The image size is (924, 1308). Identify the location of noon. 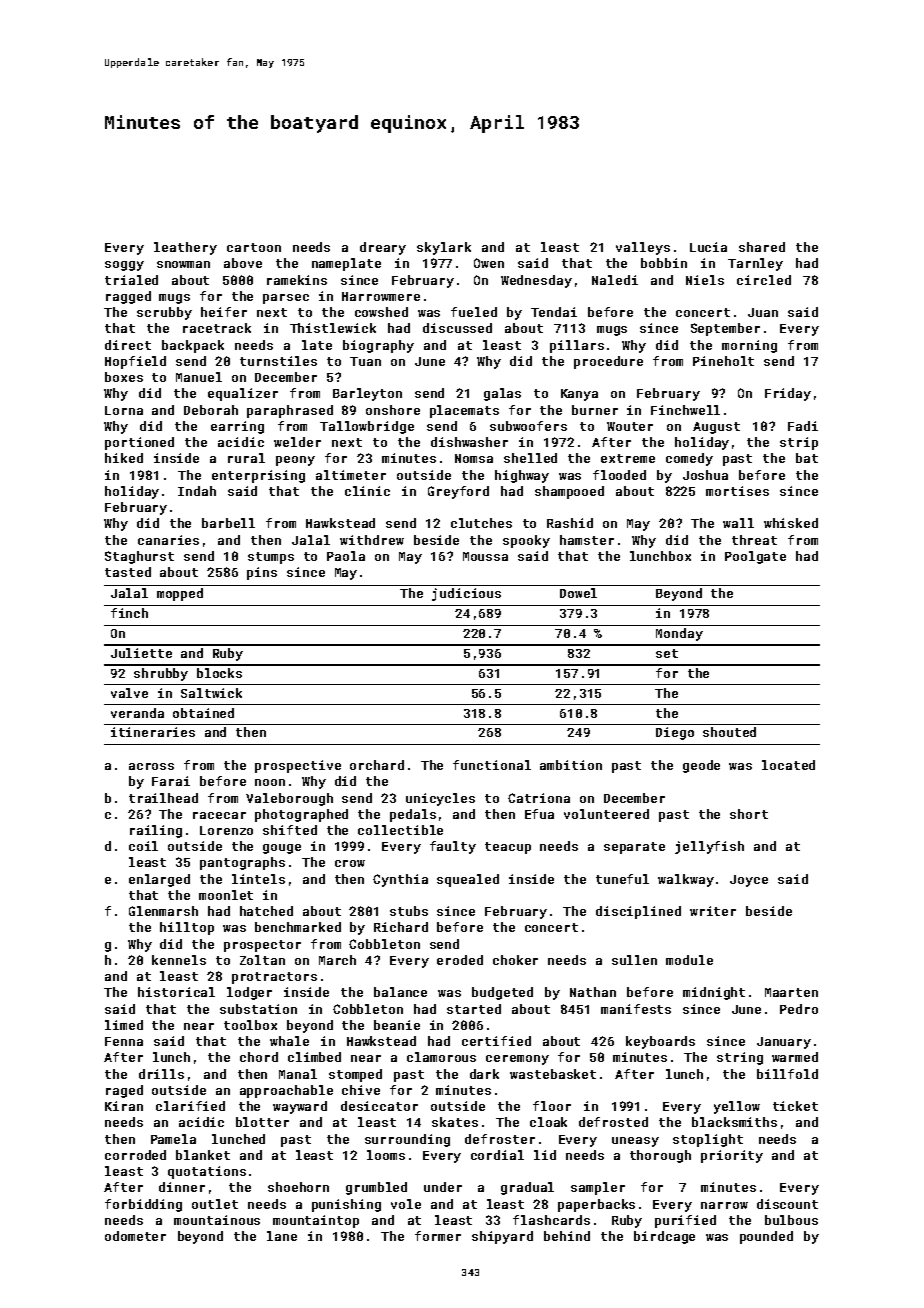
(270, 782).
